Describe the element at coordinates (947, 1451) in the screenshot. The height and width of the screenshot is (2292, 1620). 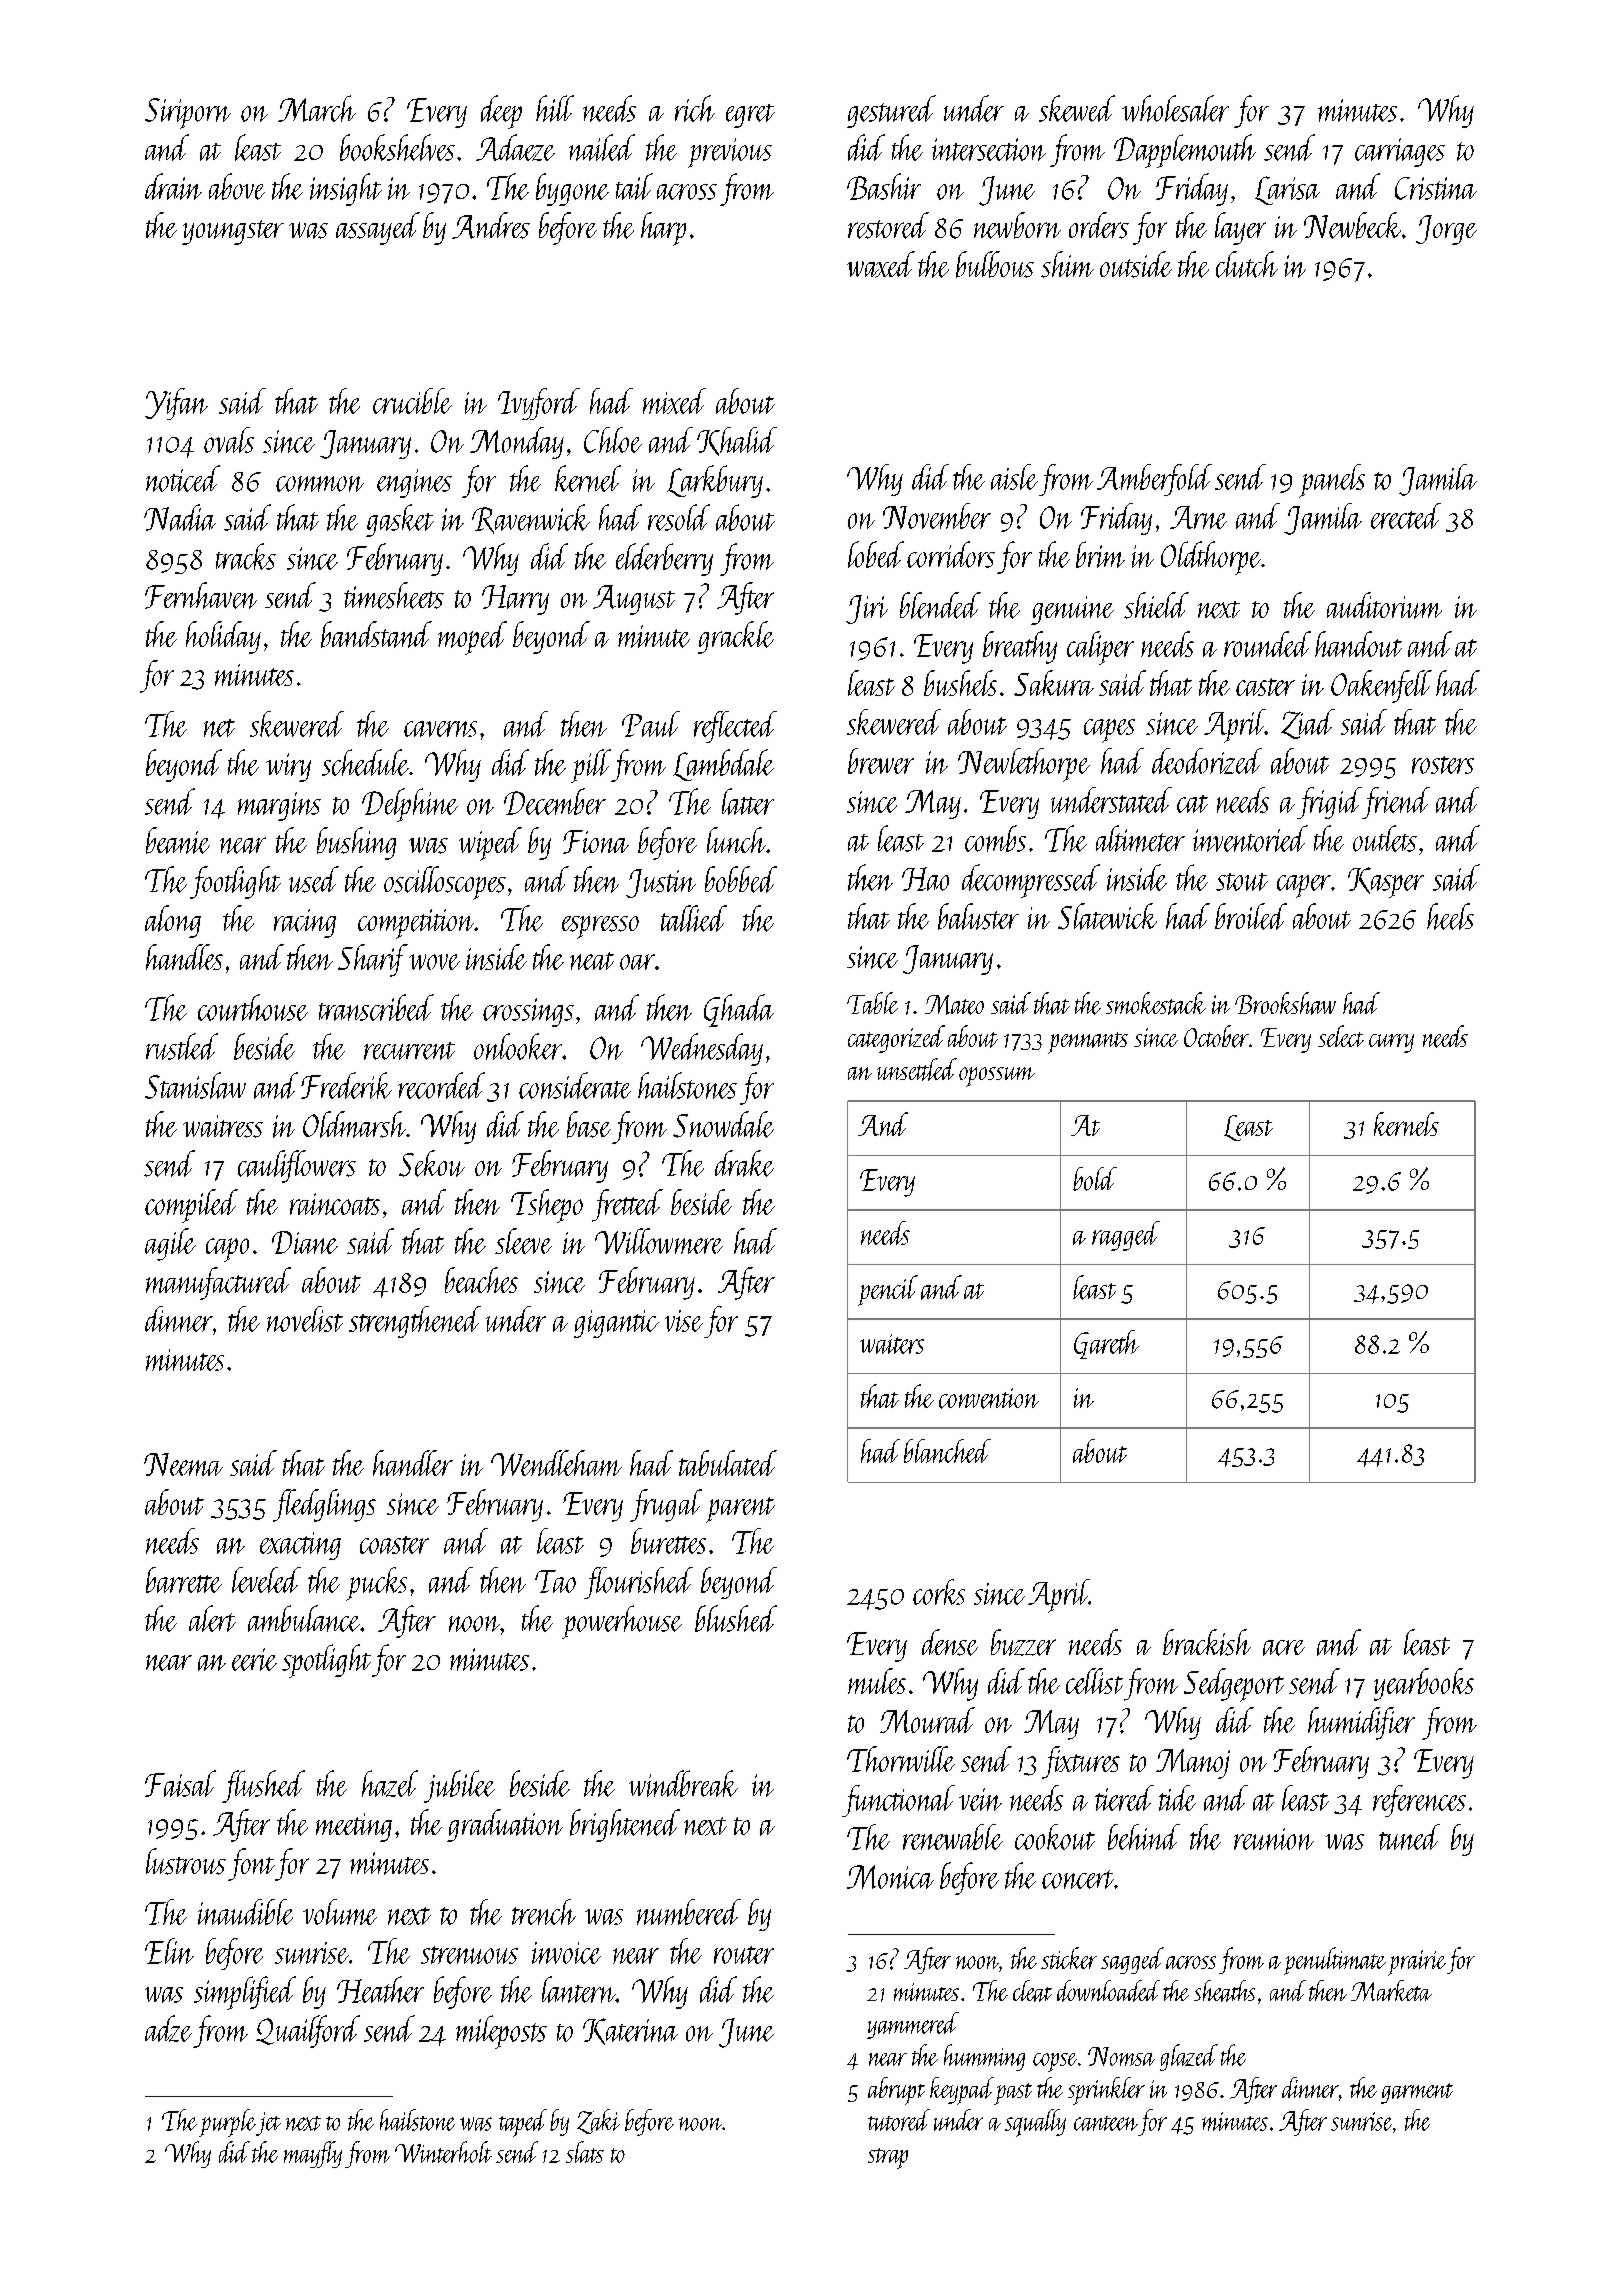
I see `blanched` at that location.
